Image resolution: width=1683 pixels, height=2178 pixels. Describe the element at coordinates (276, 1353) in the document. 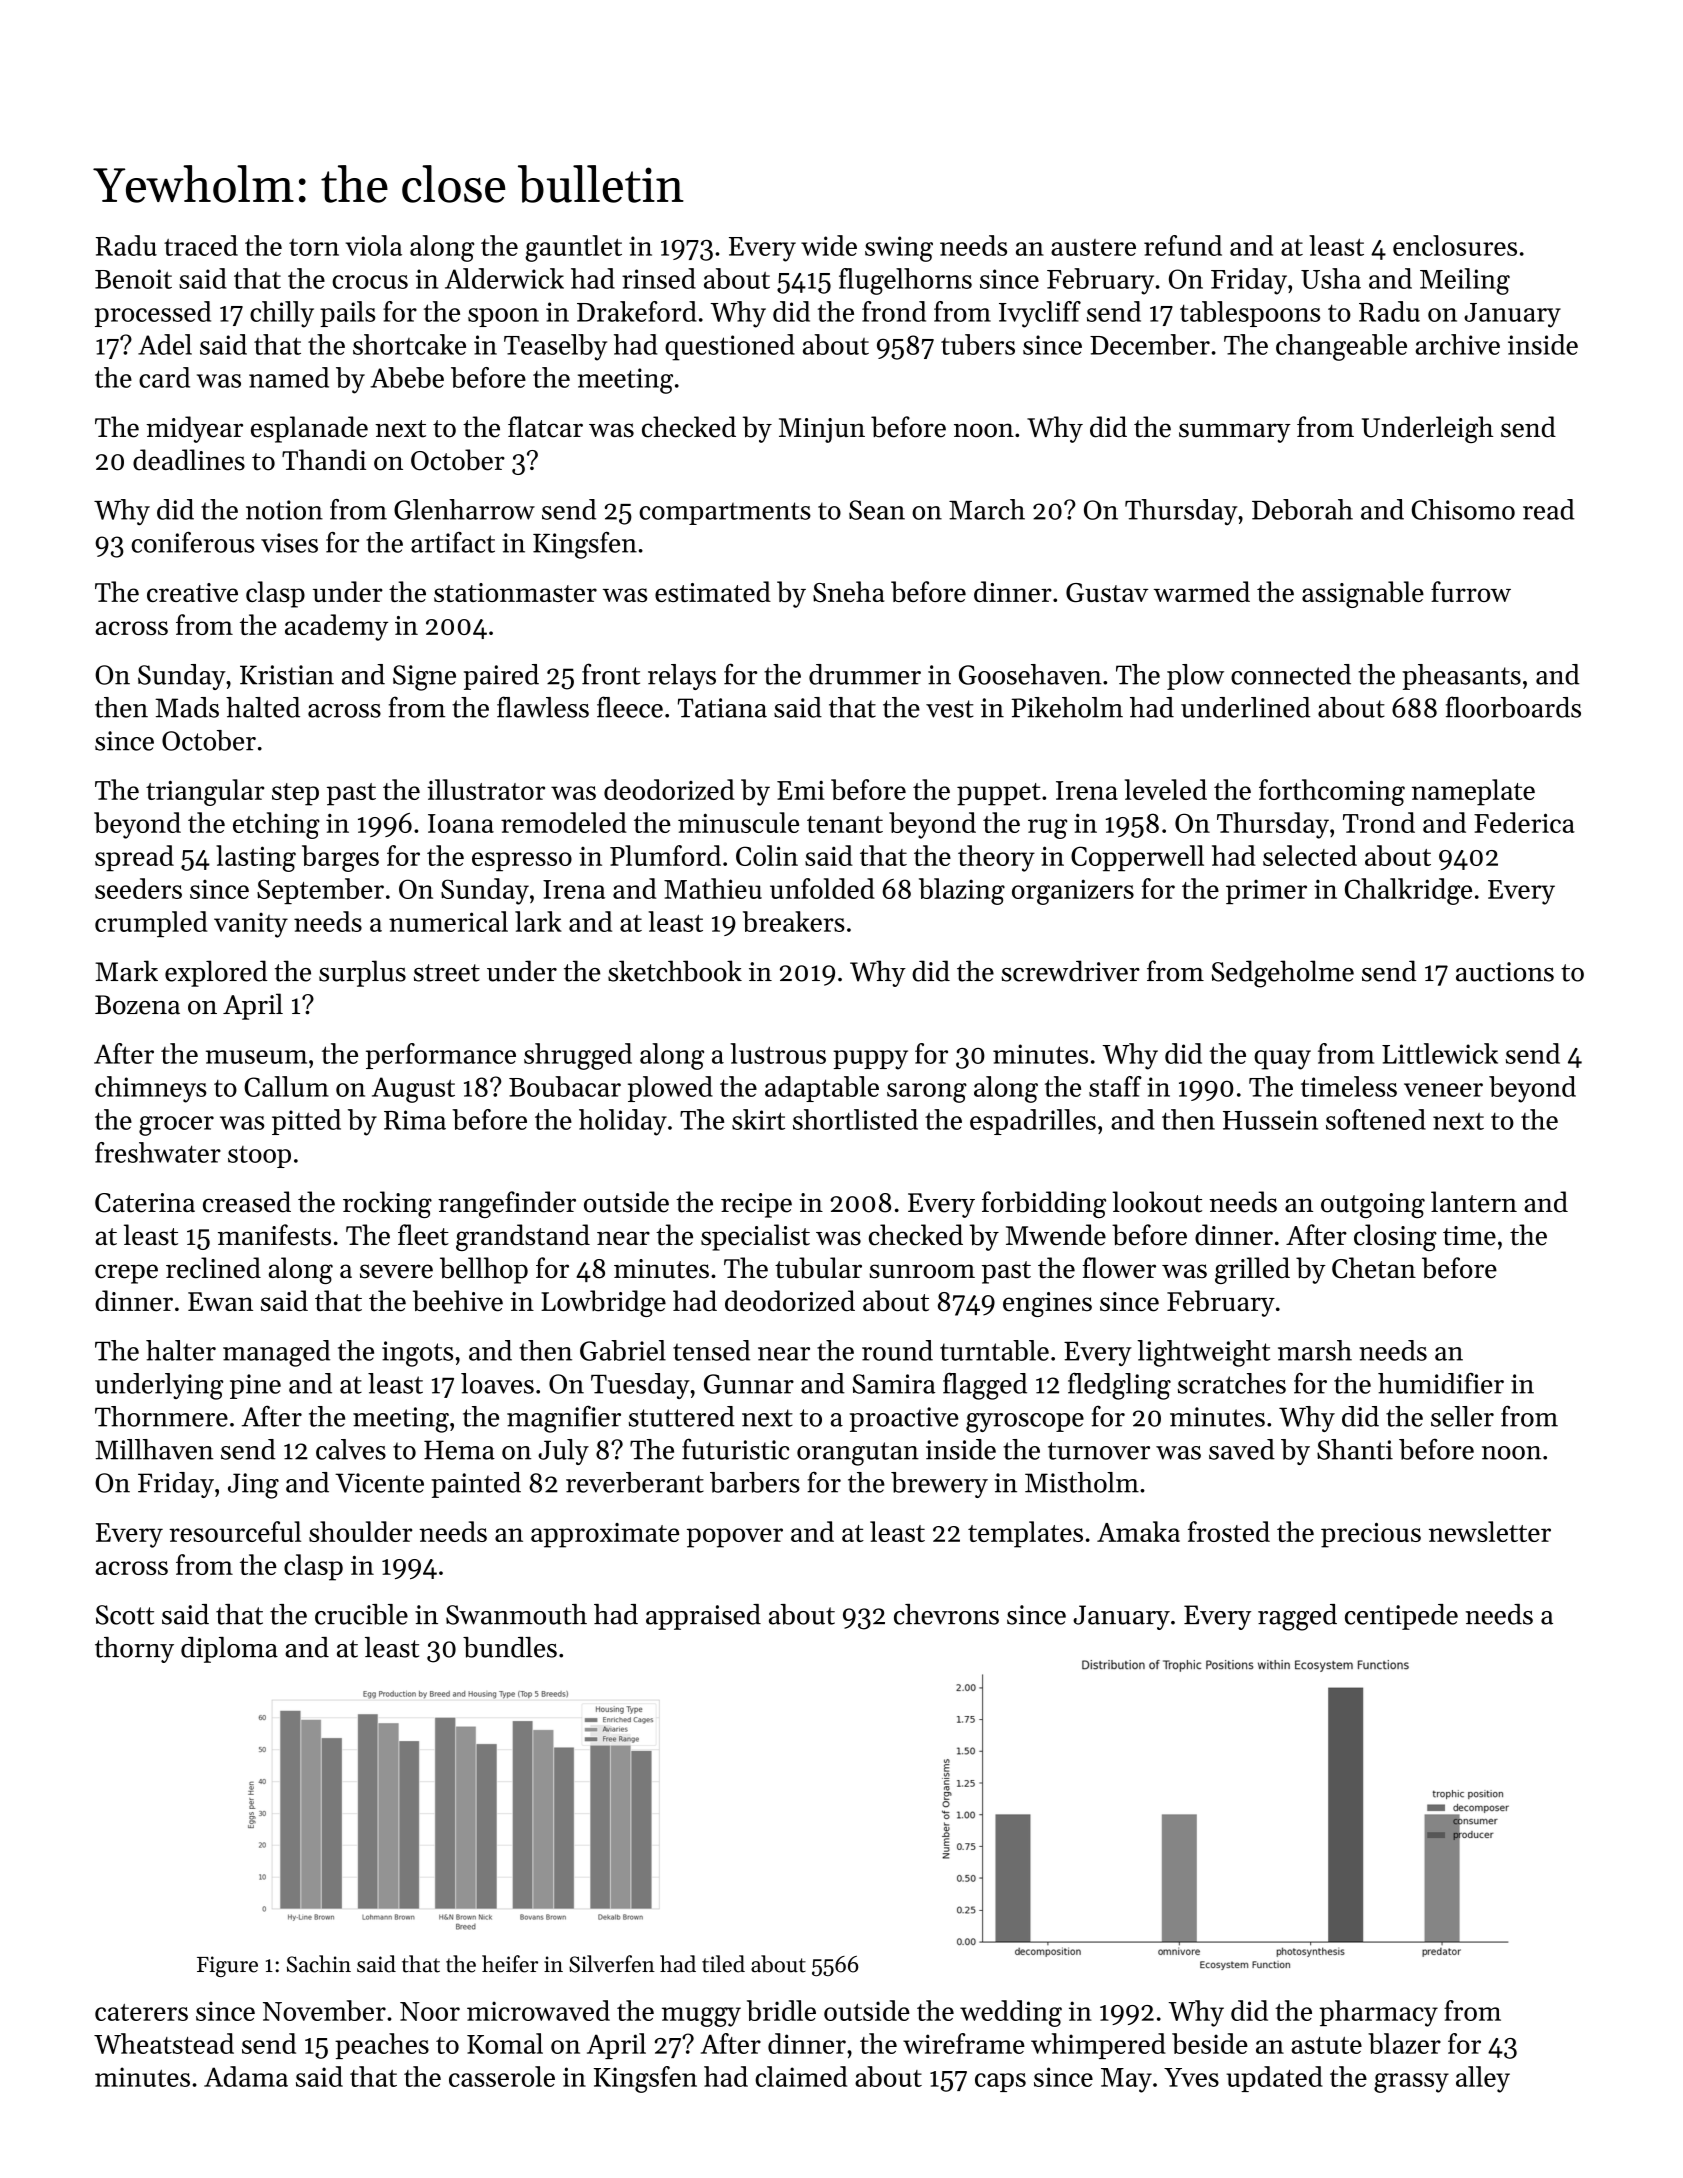

I see `managed` at that location.
